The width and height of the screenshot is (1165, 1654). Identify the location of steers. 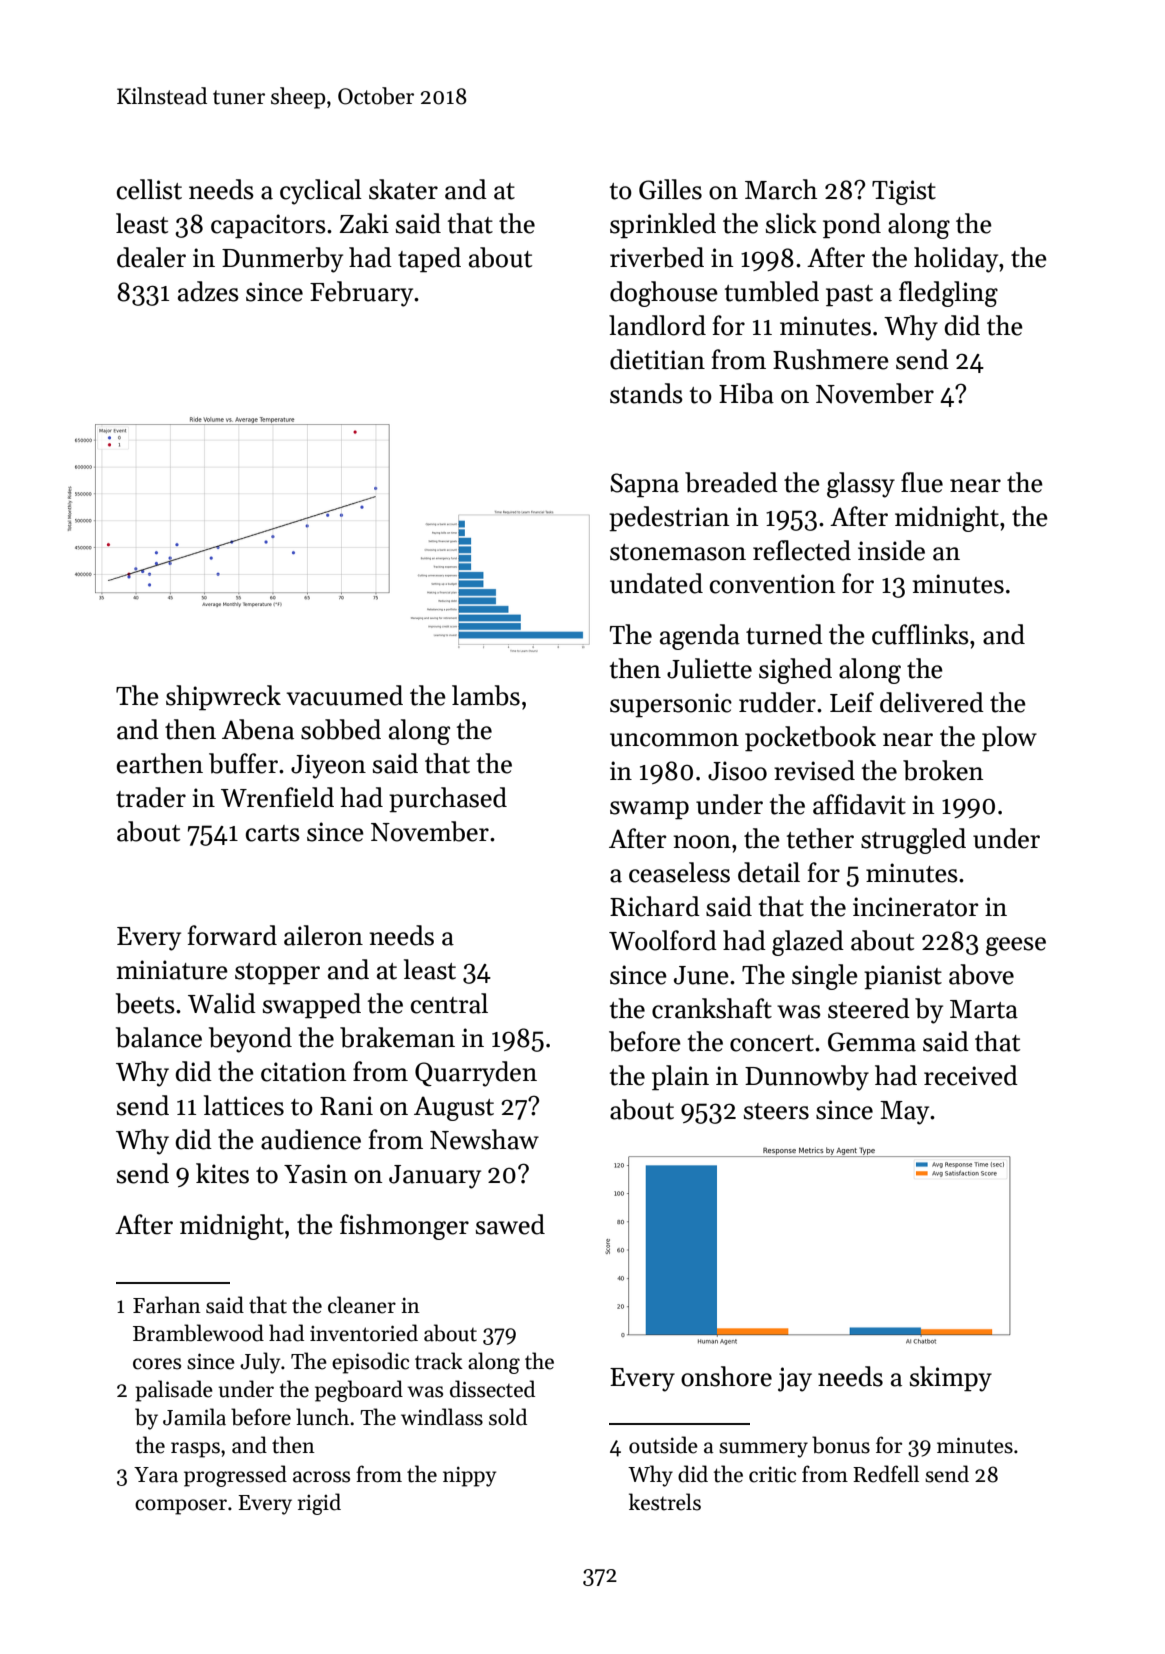
(776, 1111).
